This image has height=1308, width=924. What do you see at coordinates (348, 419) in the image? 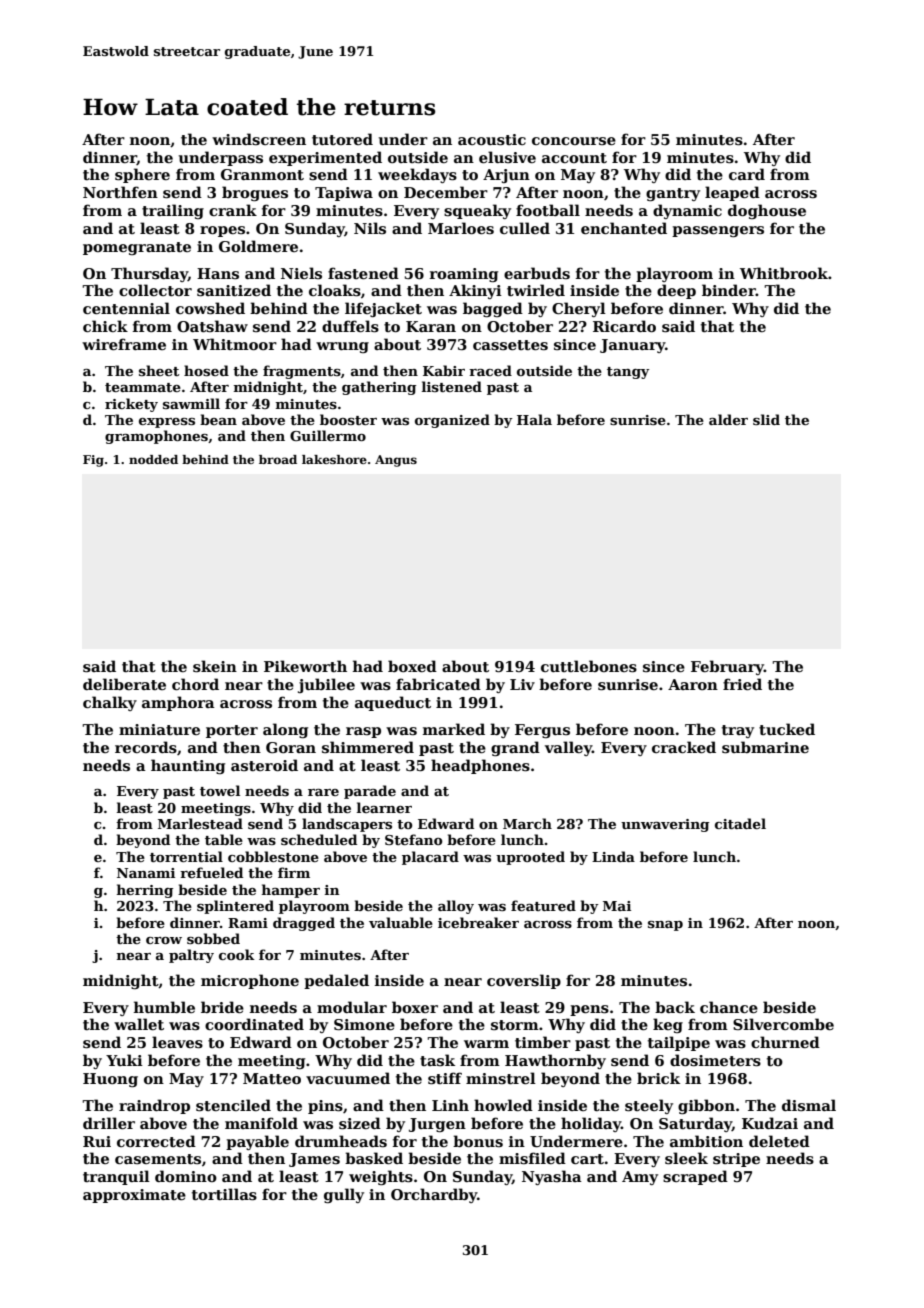
I see `booster` at bounding box center [348, 419].
